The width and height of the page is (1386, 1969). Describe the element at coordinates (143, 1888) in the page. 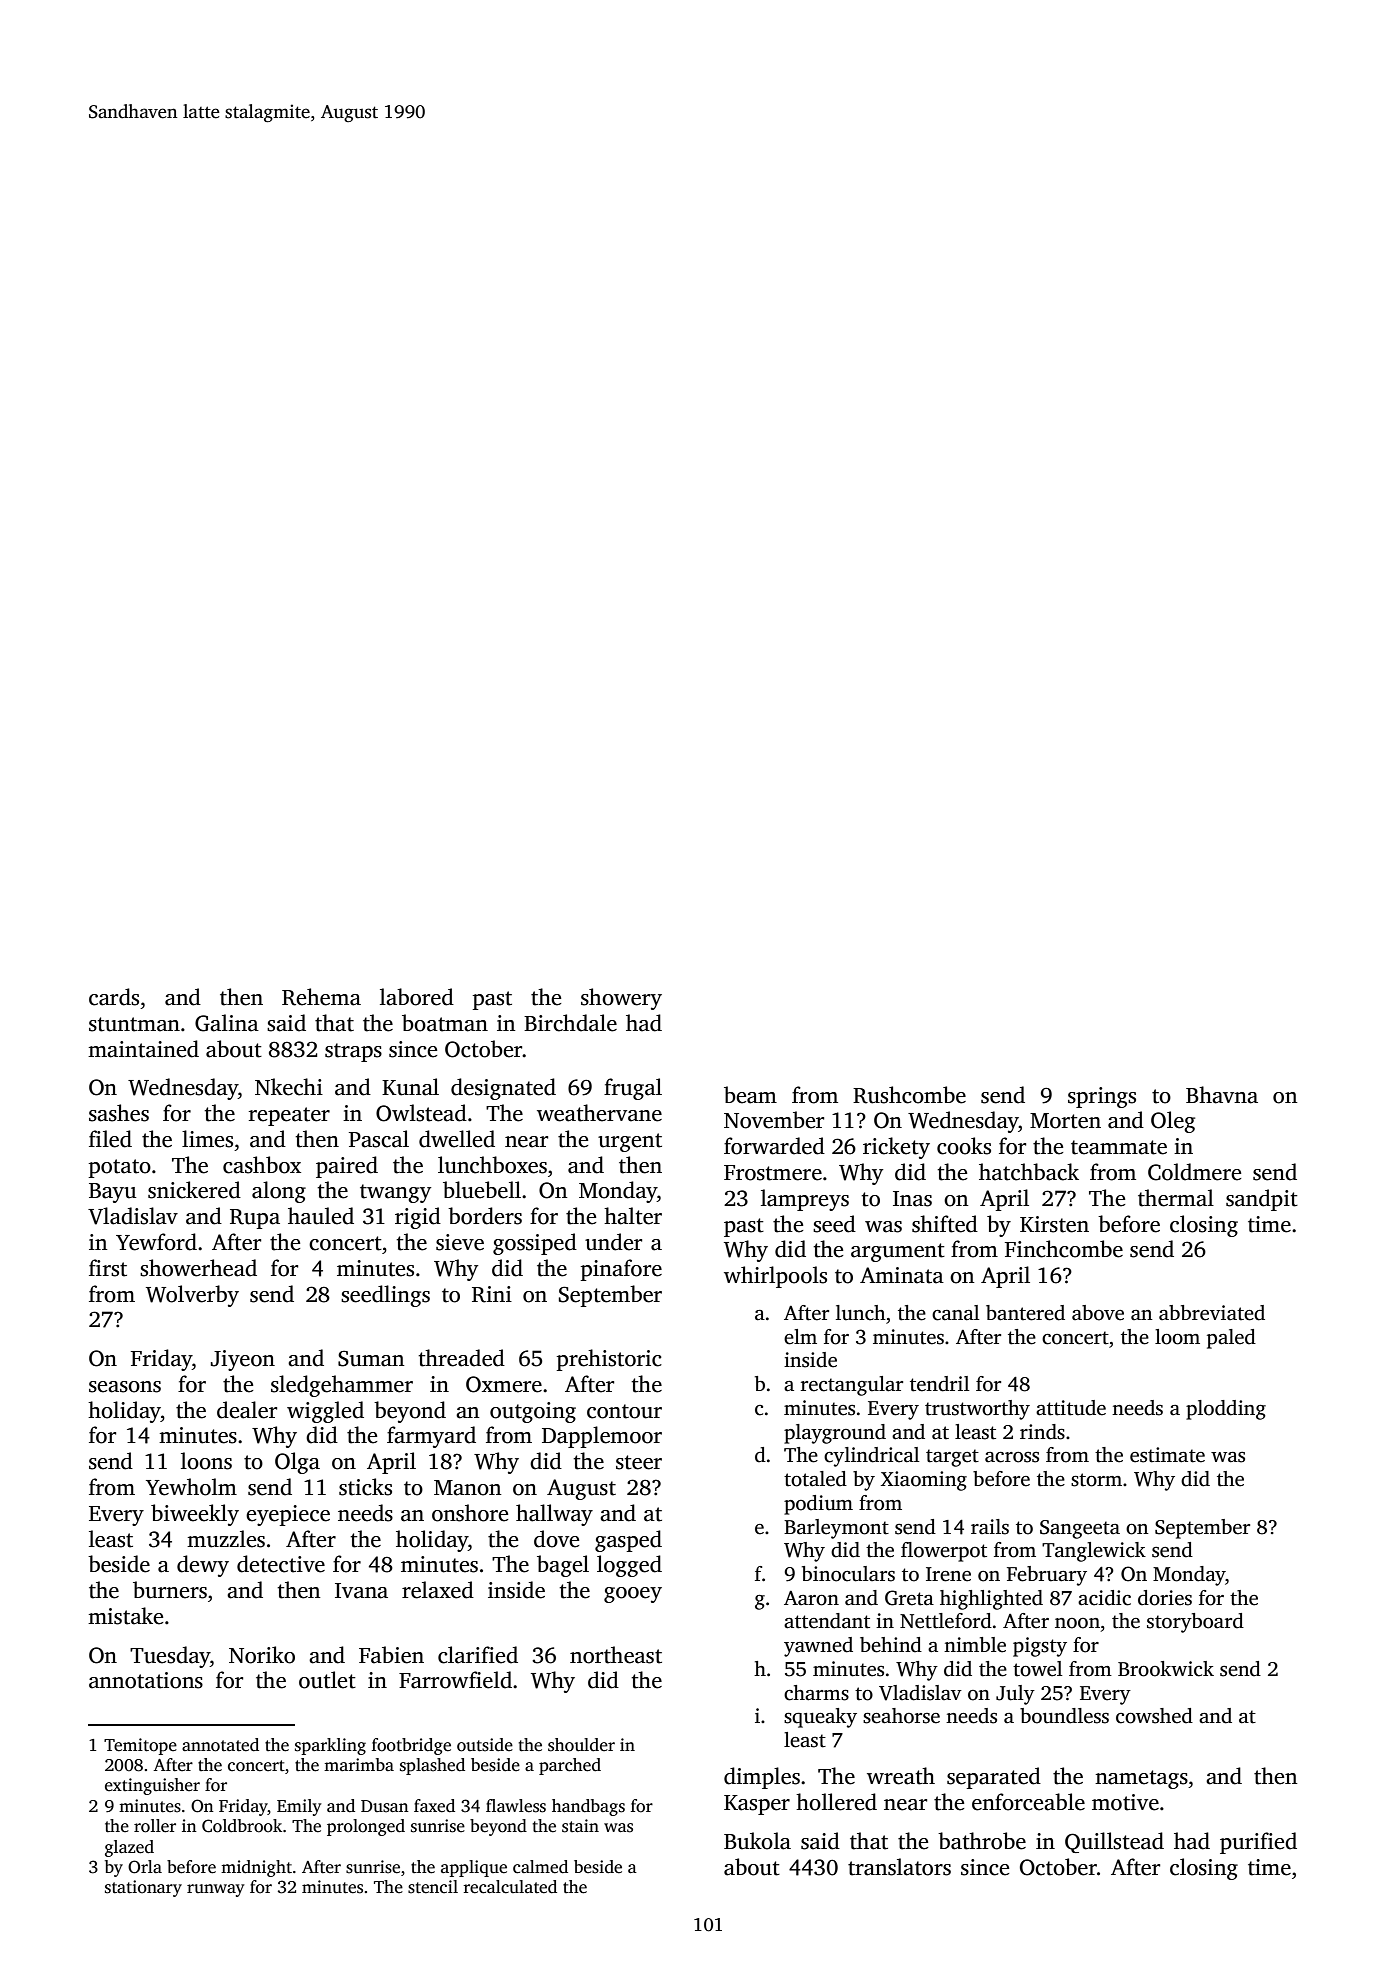

I see `stationary` at that location.
